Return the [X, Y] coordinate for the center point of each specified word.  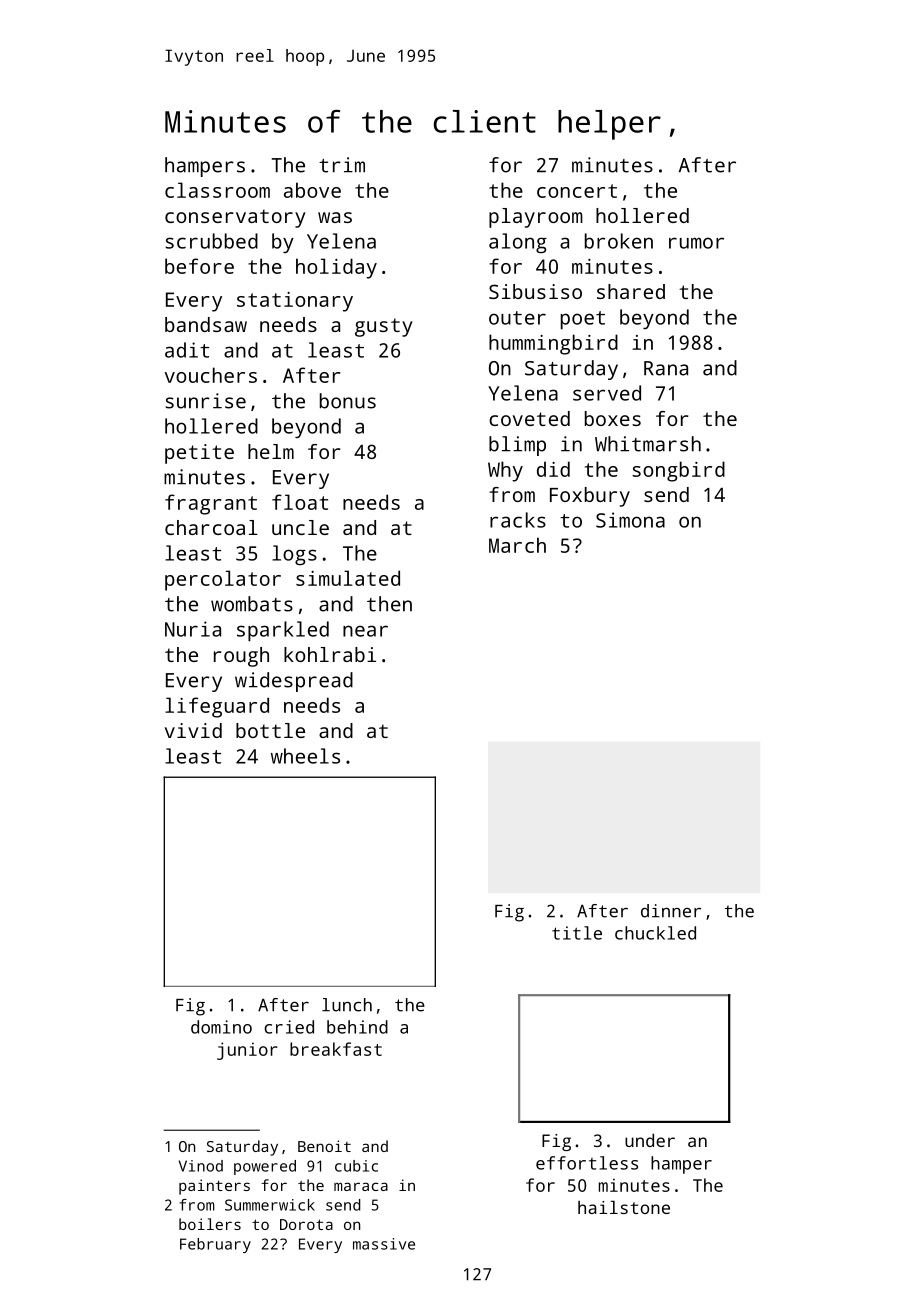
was [335, 217]
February [215, 1245]
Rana [666, 368]
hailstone [624, 1207]
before [199, 266]
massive [384, 1244]
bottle [270, 730]
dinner [671, 911]
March [517, 545]
